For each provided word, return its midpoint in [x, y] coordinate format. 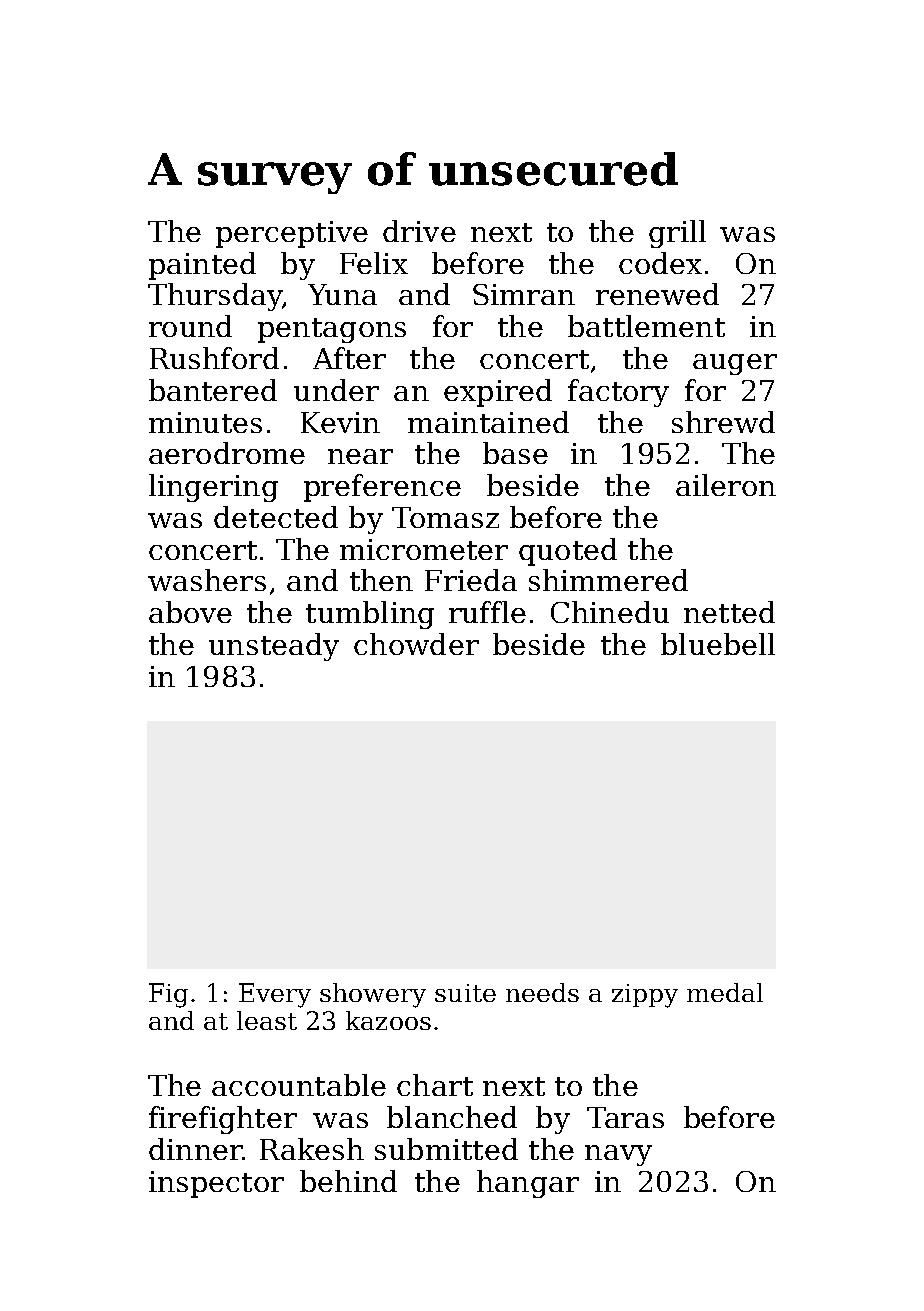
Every [275, 995]
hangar [528, 1184]
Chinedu [610, 612]
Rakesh [312, 1149]
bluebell [718, 644]
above [190, 612]
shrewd [723, 422]
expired [498, 393]
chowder [416, 644]
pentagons [332, 330]
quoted [568, 552]
